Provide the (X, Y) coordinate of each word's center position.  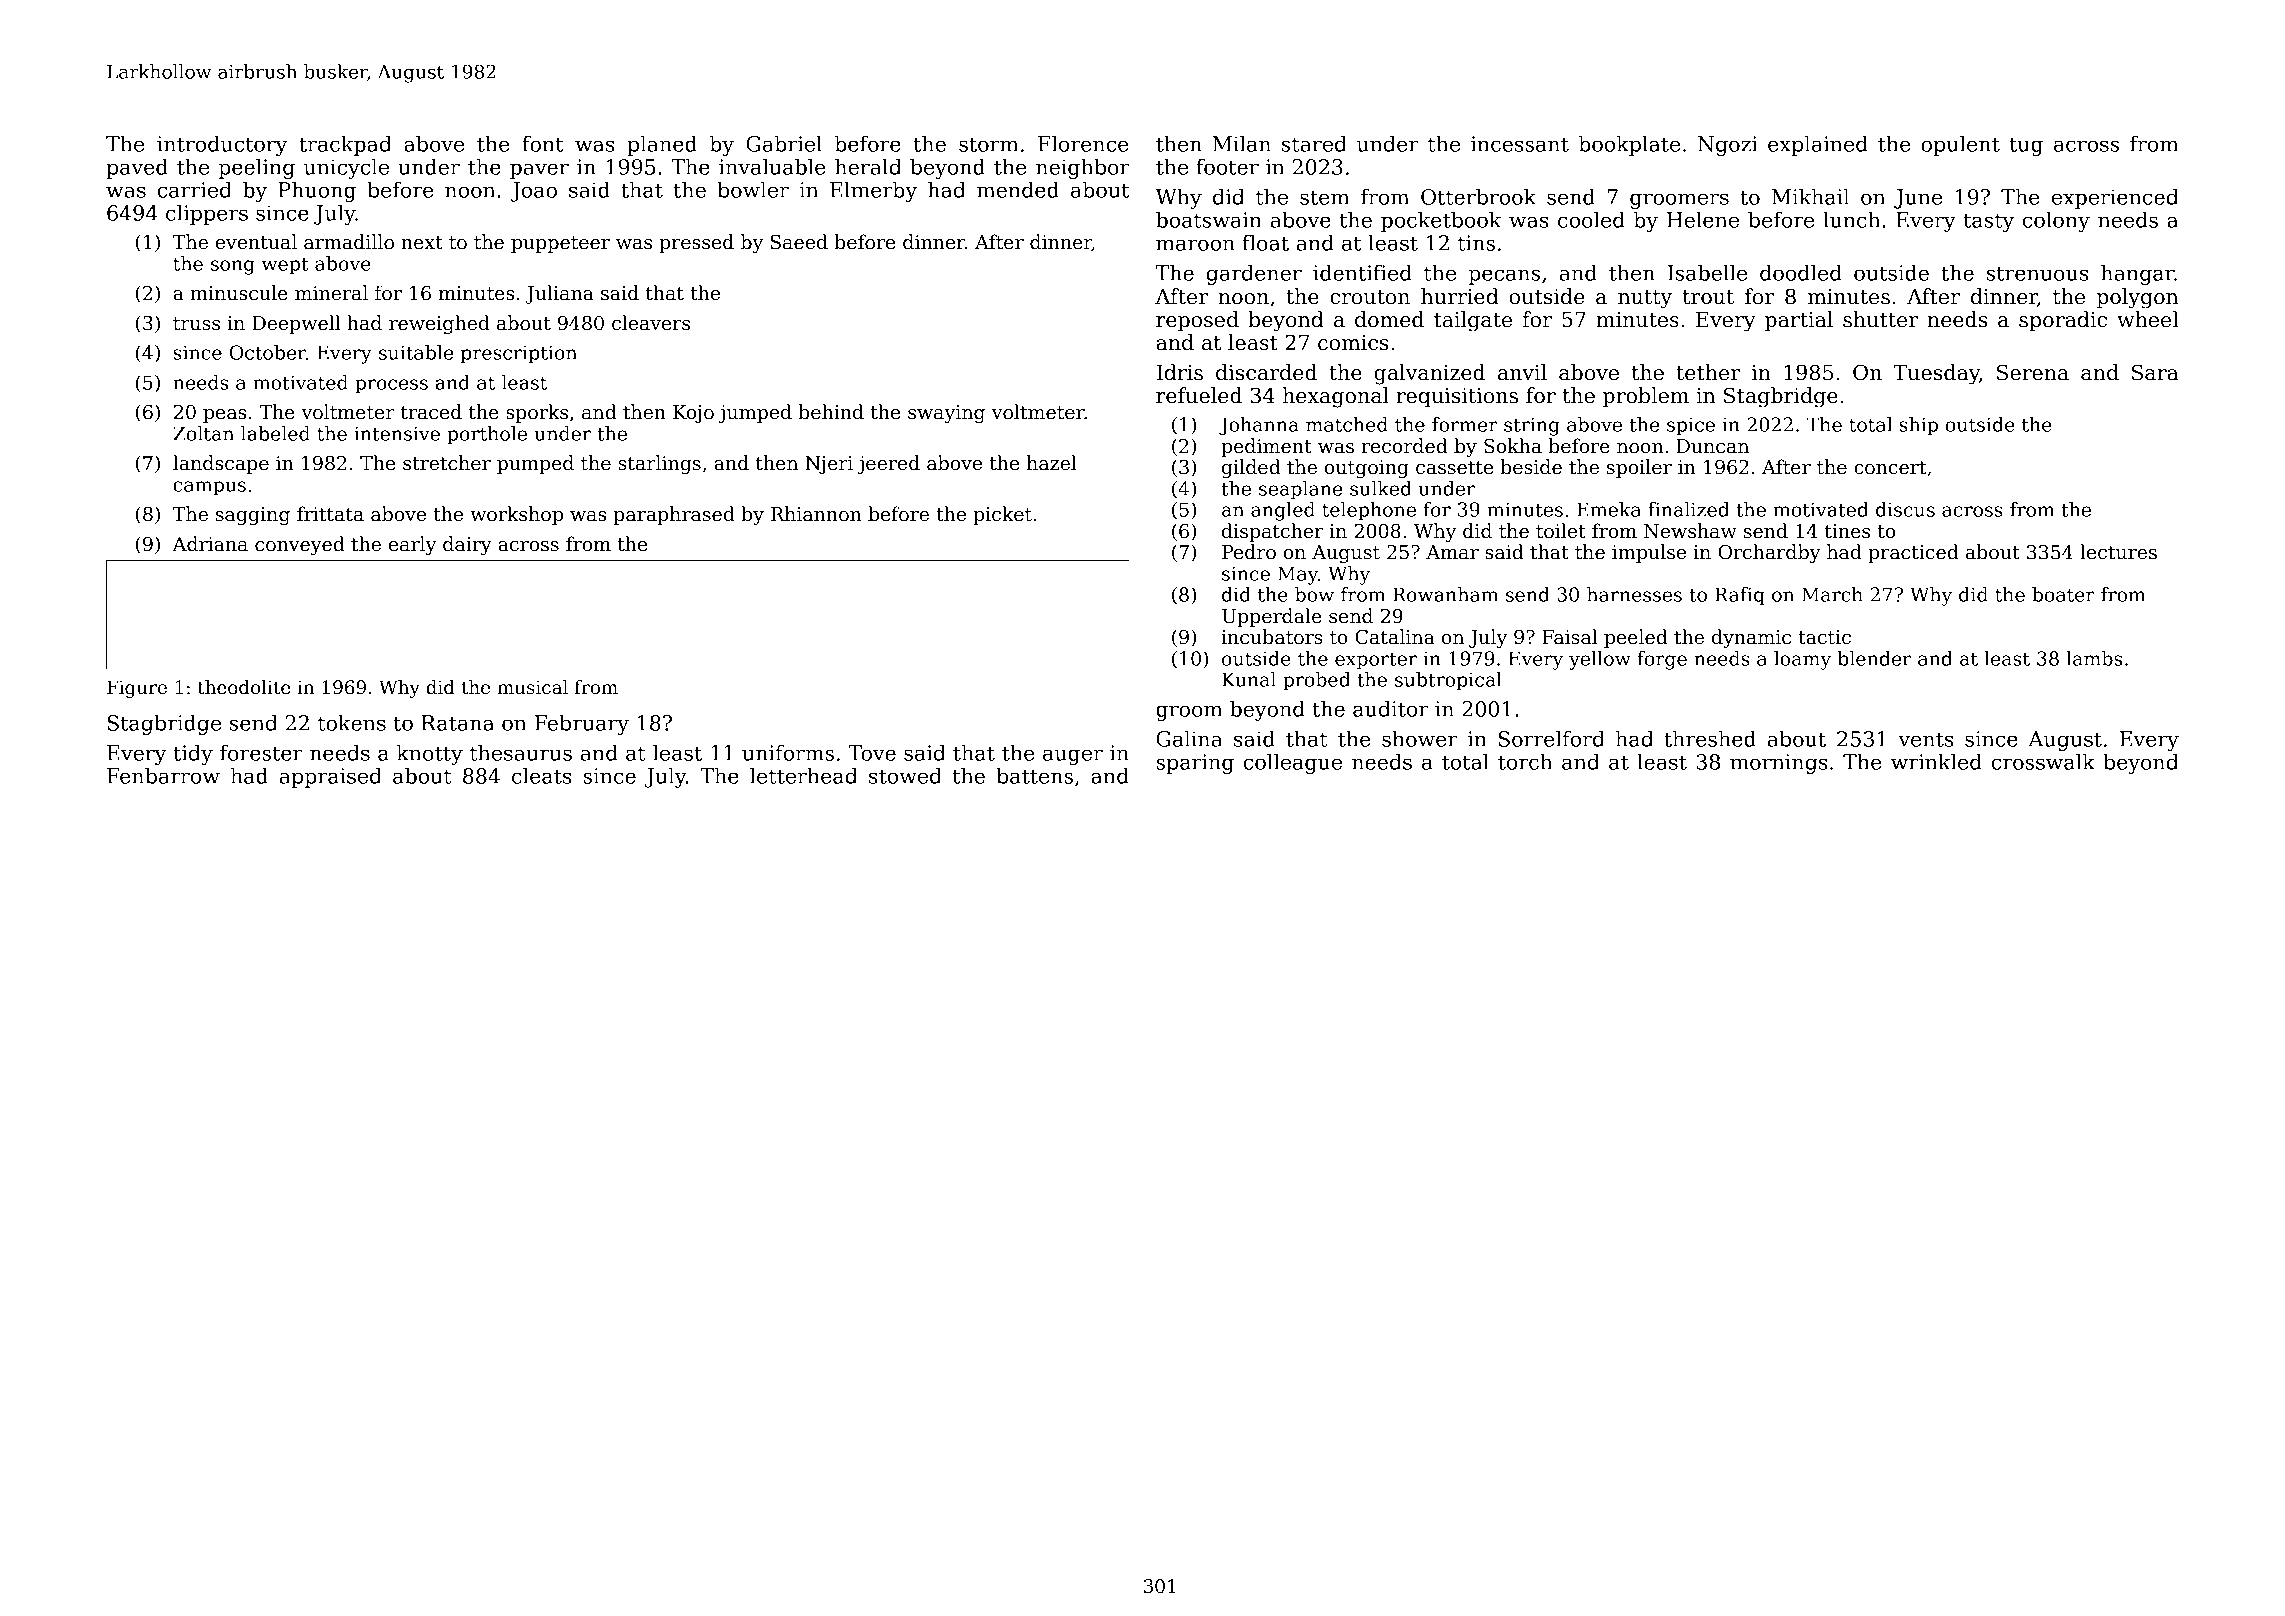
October (267, 352)
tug (2026, 146)
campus (209, 488)
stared (1314, 143)
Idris (1179, 372)
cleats (542, 775)
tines (1847, 531)
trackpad (345, 145)
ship (1918, 426)
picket (1002, 515)
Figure (137, 689)
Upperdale (1272, 617)
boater (2063, 594)
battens (1034, 775)
